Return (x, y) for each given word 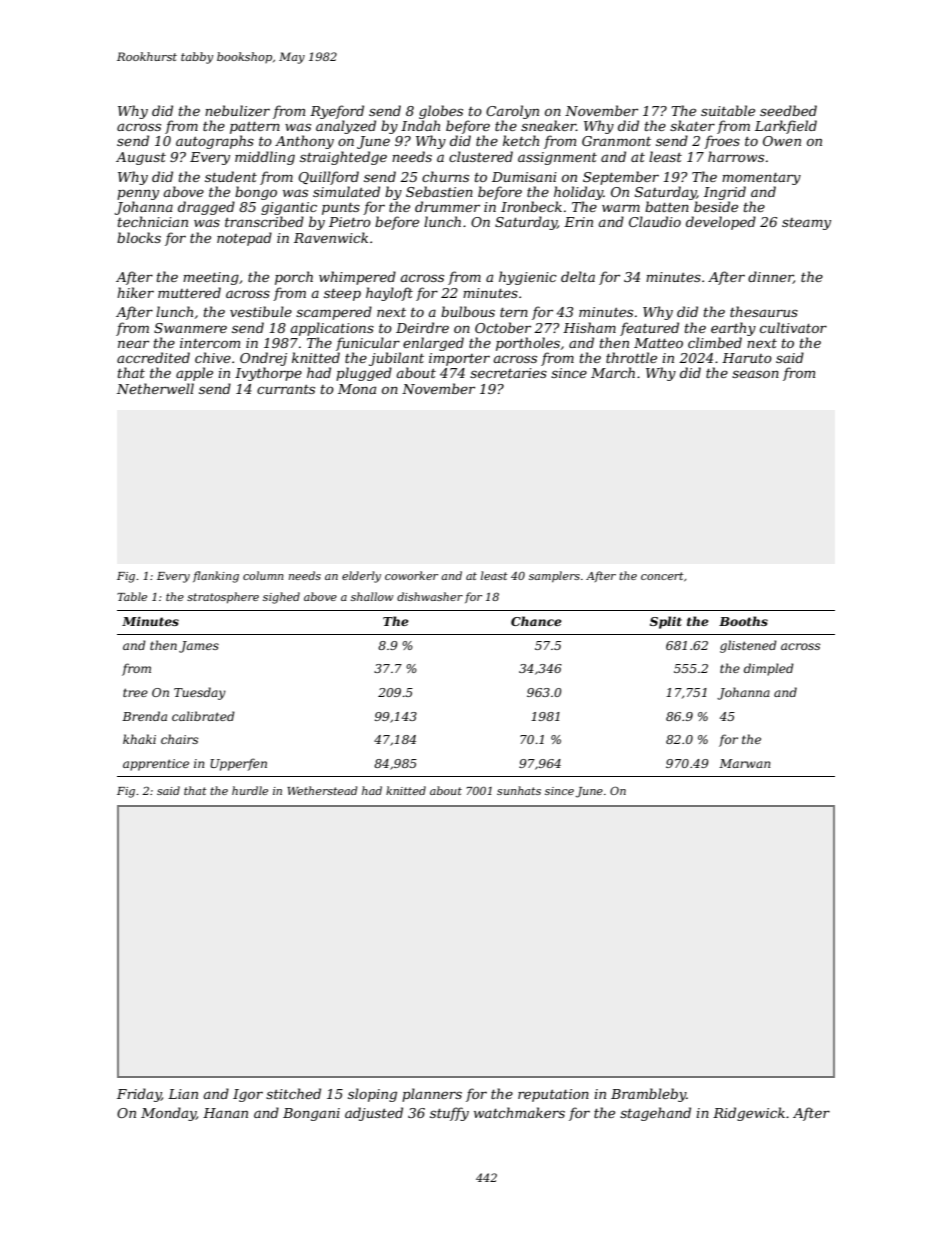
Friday (139, 1095)
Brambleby (648, 1095)
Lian (183, 1094)
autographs (215, 142)
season (755, 374)
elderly (361, 577)
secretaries (508, 373)
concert (662, 576)
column (263, 575)
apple (194, 374)
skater (692, 125)
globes (441, 112)
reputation (553, 1095)
